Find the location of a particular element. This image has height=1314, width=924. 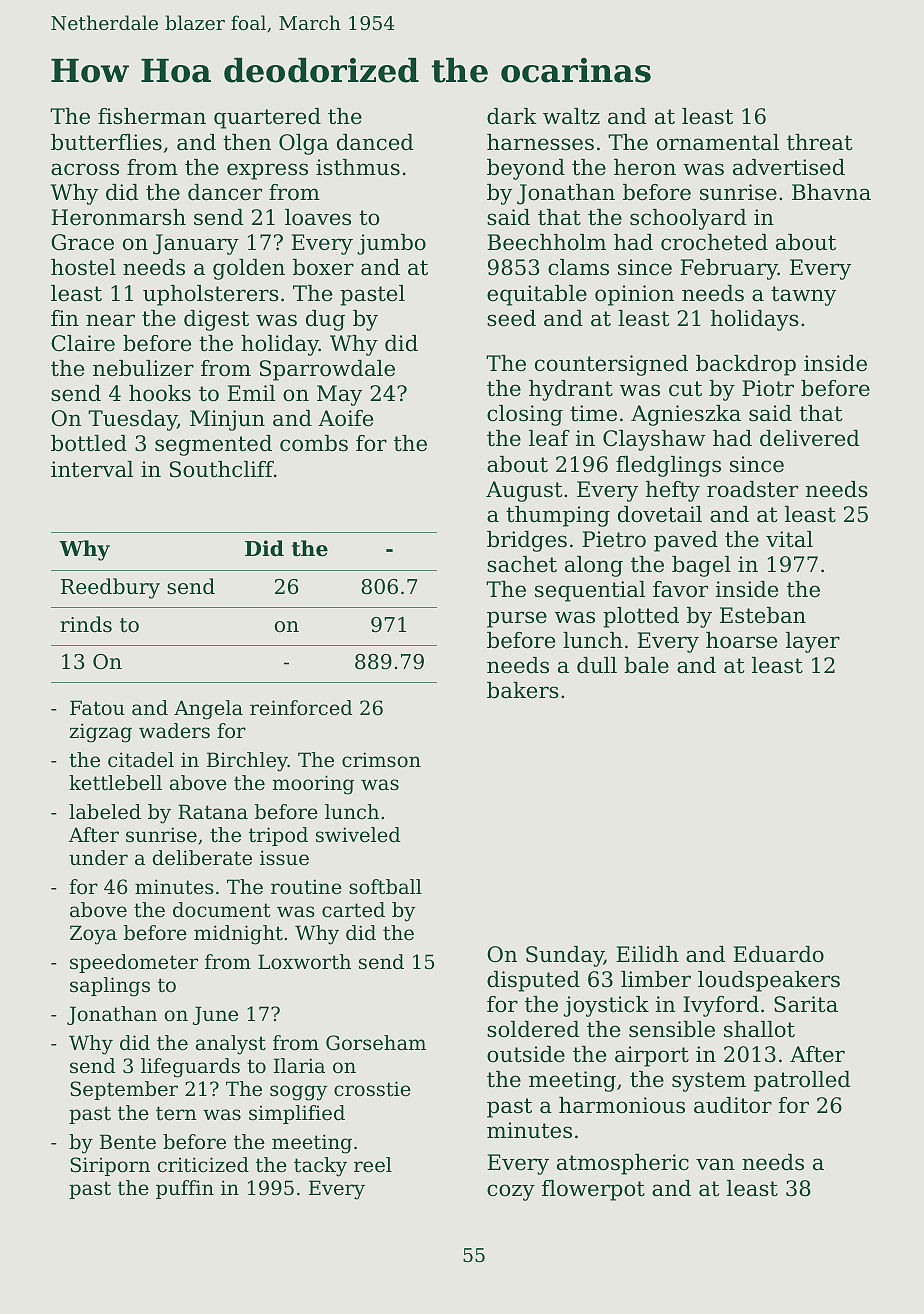

crimson is located at coordinates (381, 760).
